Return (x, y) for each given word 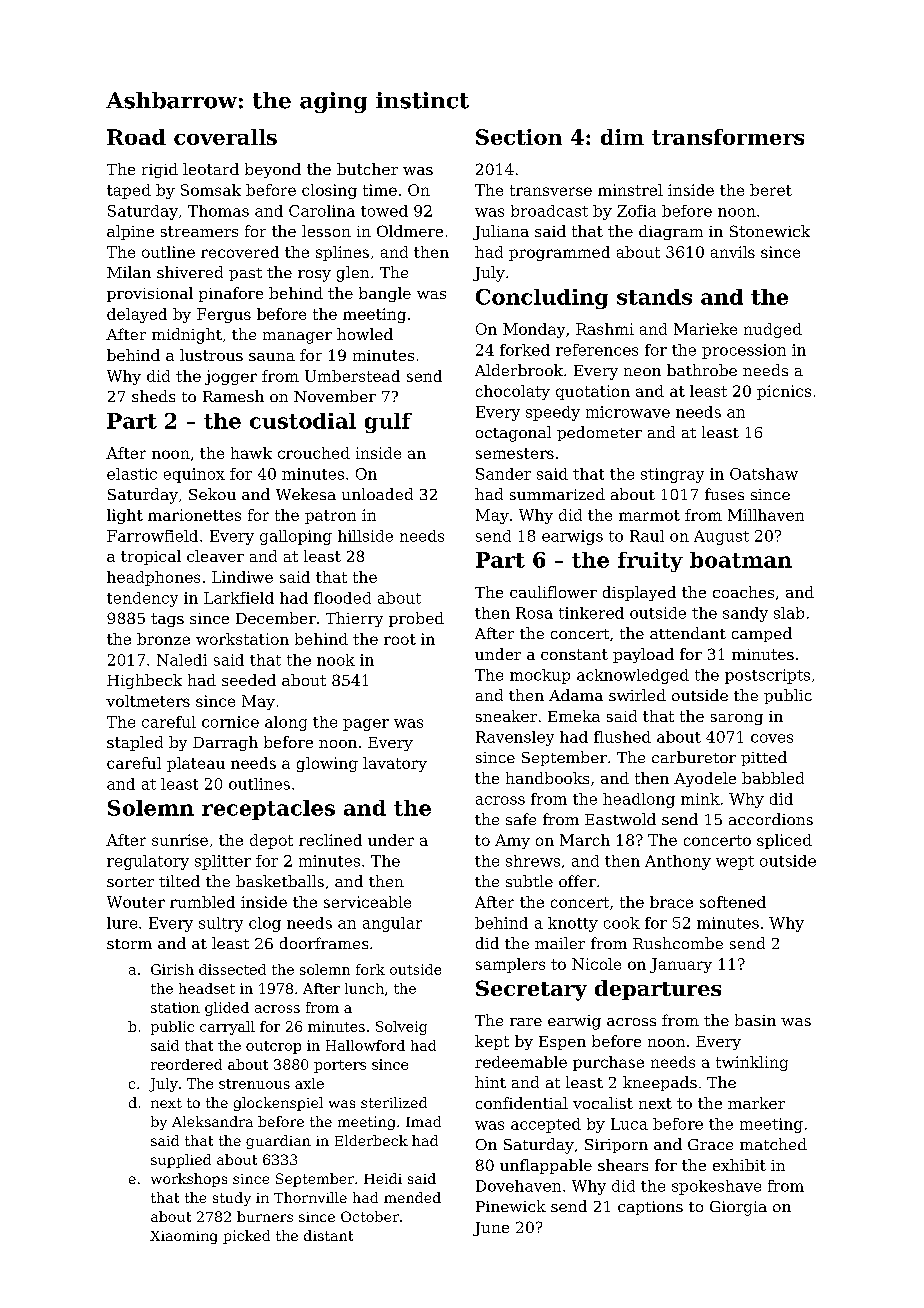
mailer (560, 943)
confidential (522, 1103)
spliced (784, 841)
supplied (181, 1161)
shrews (533, 861)
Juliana (501, 232)
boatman (741, 560)
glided (227, 1009)
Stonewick (770, 231)
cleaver (215, 556)
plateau (196, 764)
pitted (764, 758)
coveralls (225, 137)
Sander (503, 474)
